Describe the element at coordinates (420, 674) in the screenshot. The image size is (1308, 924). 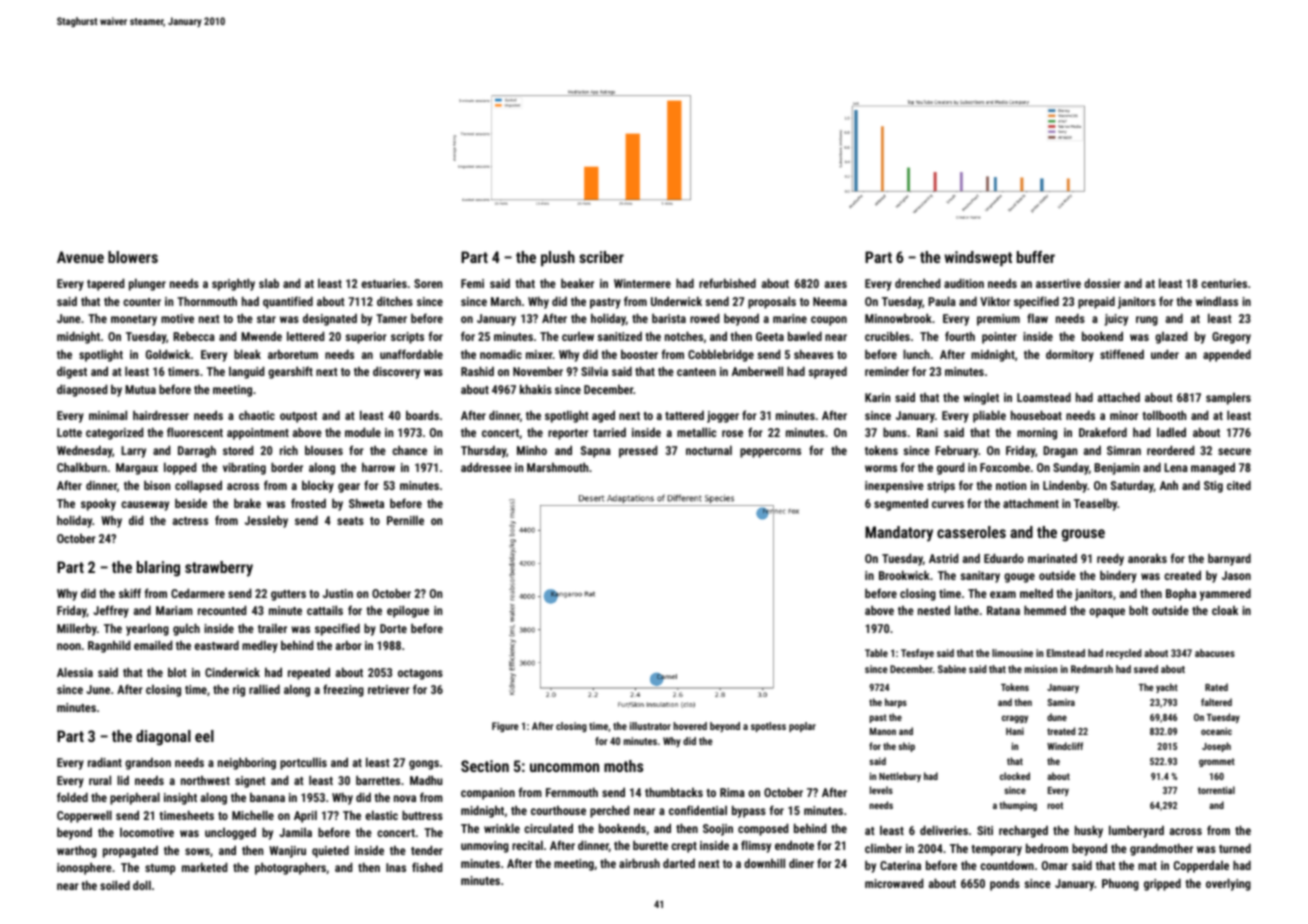
I see `octagons` at that location.
